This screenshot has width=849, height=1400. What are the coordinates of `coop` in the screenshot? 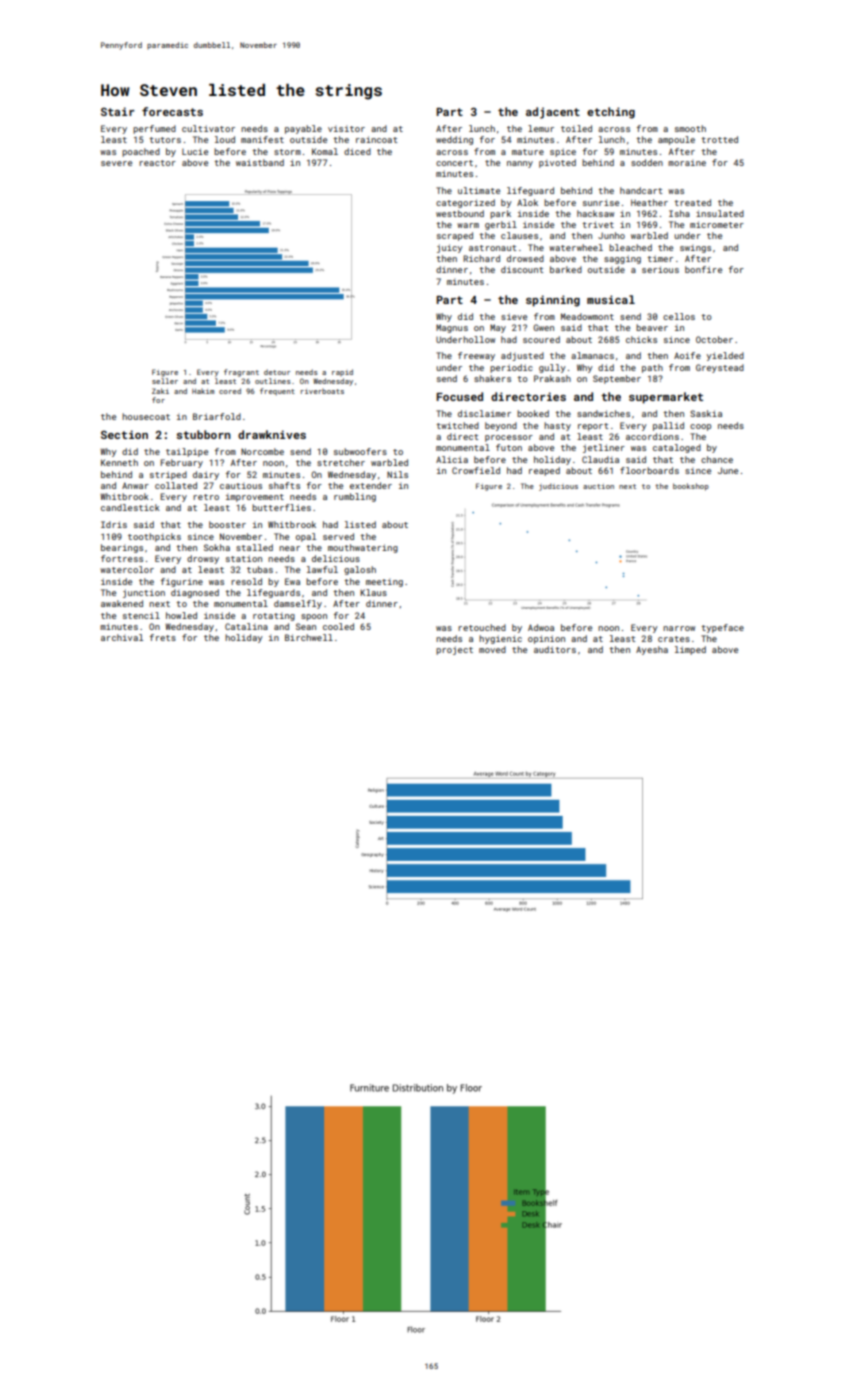 It's located at (700, 427).
